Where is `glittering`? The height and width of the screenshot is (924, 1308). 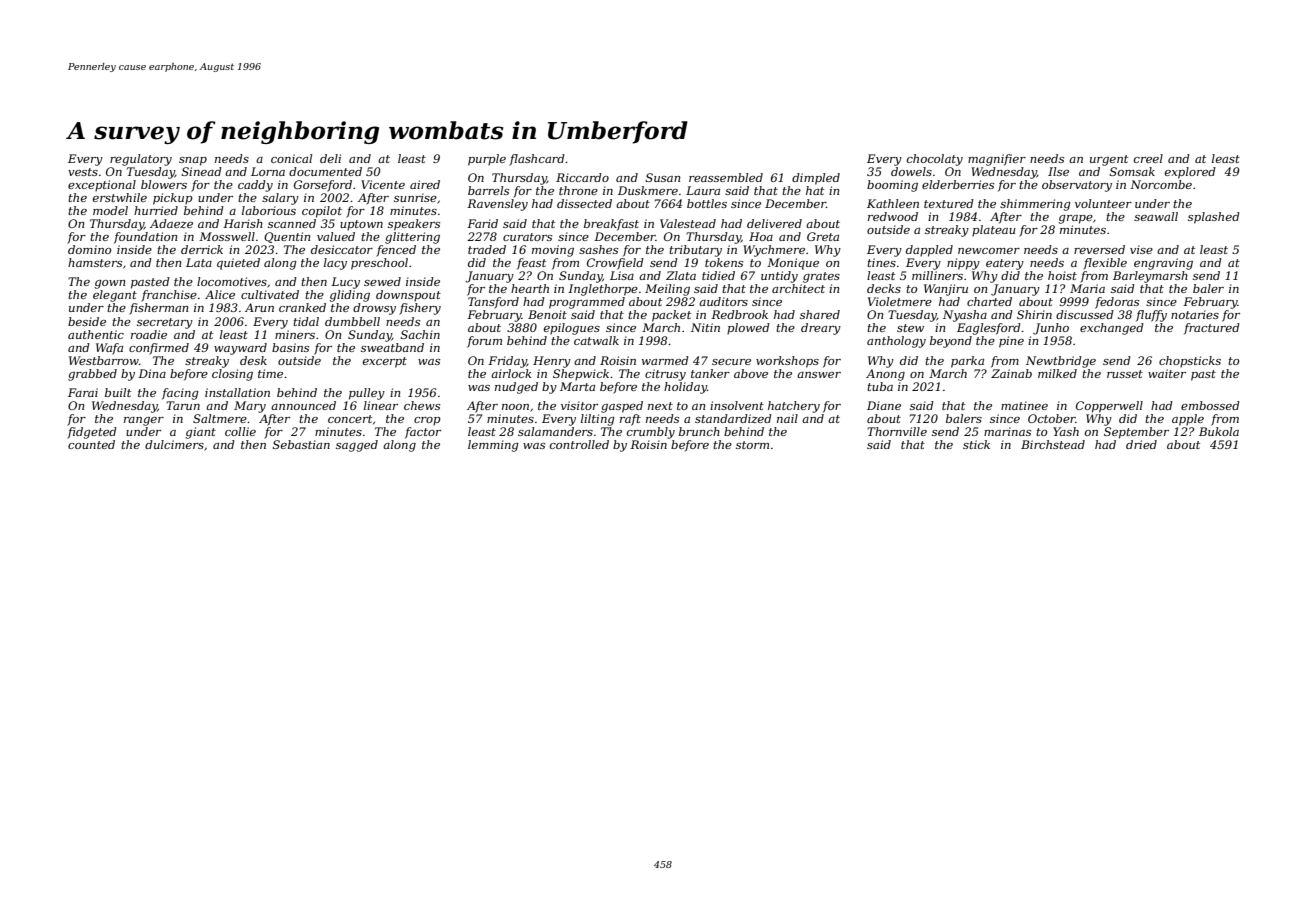 glittering is located at coordinates (412, 238).
